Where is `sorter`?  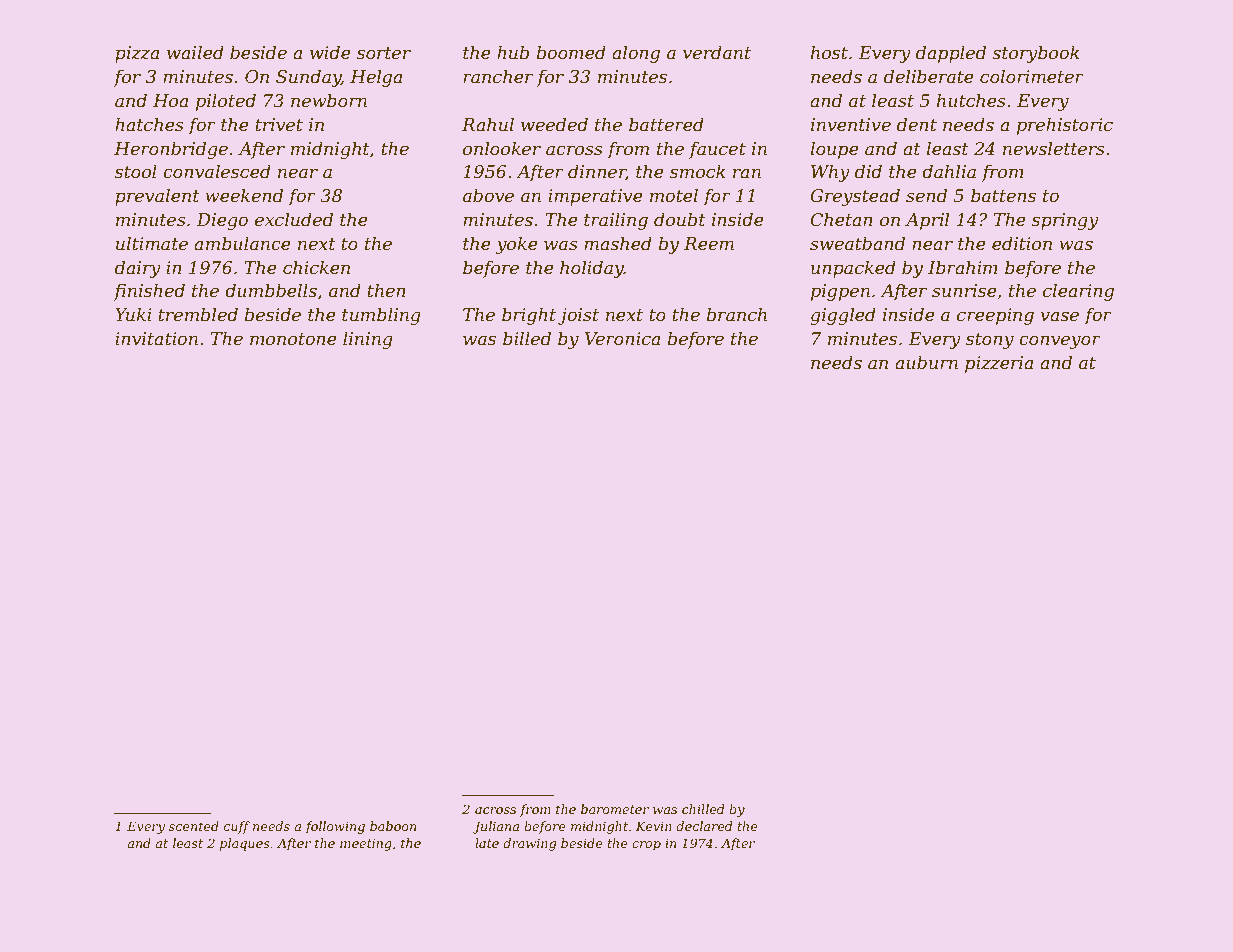
sorter is located at coordinates (384, 53).
